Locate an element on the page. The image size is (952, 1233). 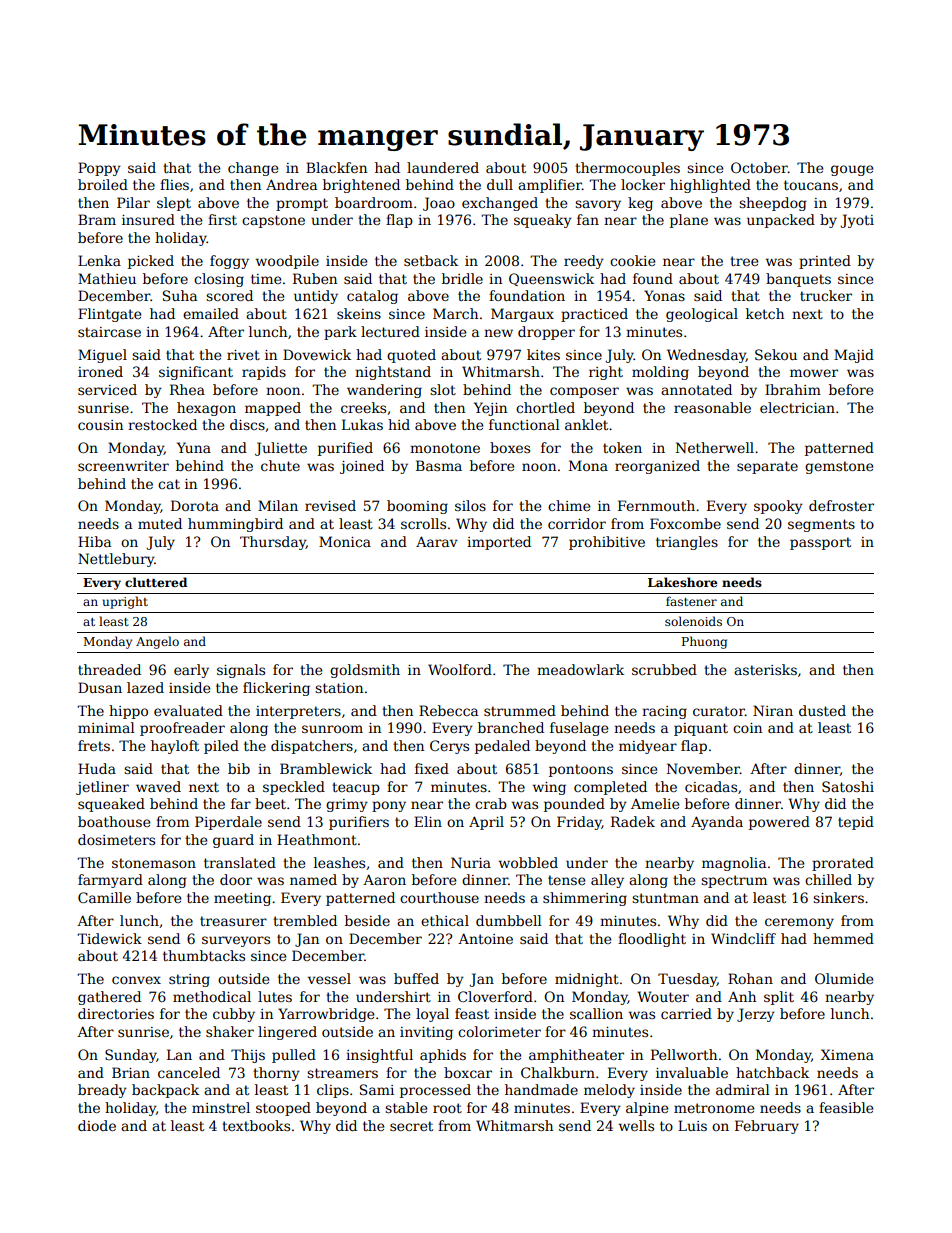
dusted is located at coordinates (822, 710).
